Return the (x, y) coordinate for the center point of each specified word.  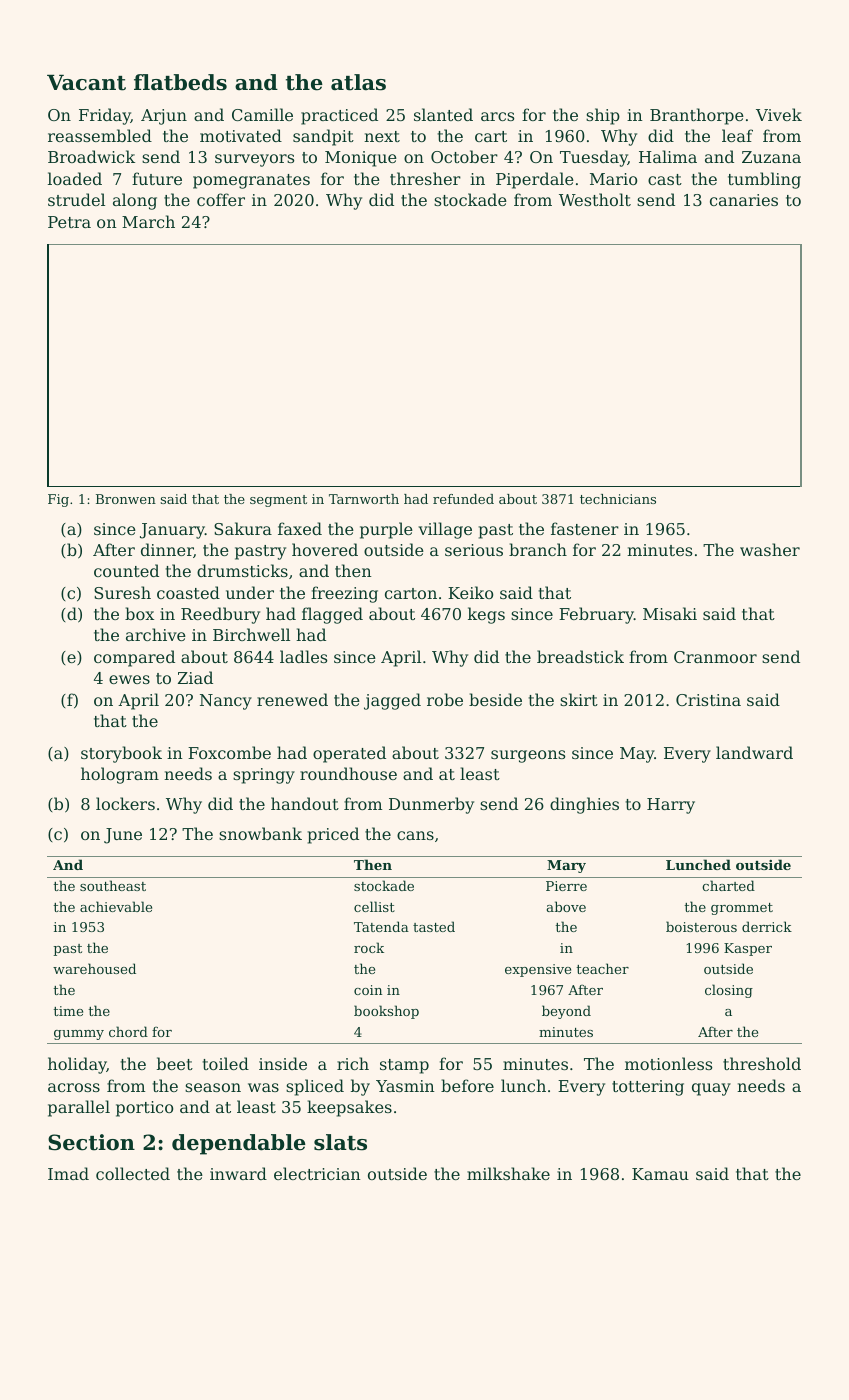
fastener (585, 528)
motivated (241, 135)
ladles (303, 656)
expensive (538, 970)
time (68, 1011)
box (139, 613)
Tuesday (594, 158)
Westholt (595, 199)
